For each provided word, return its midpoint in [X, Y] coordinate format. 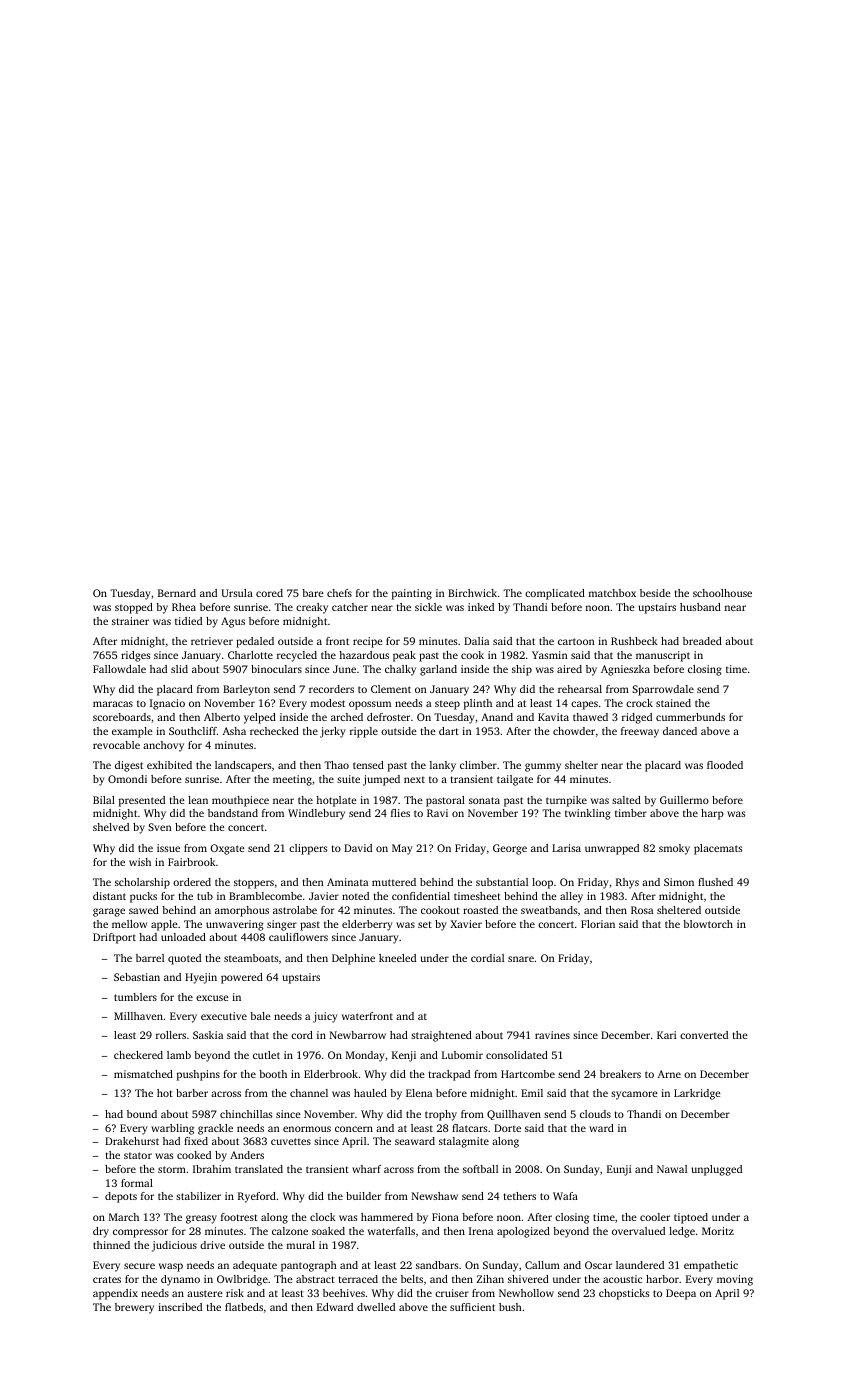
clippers [308, 849]
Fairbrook [192, 862]
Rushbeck [634, 641]
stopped [134, 608]
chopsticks [624, 1294]
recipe [368, 642]
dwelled [376, 1307]
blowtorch [708, 924]
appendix [115, 1294]
